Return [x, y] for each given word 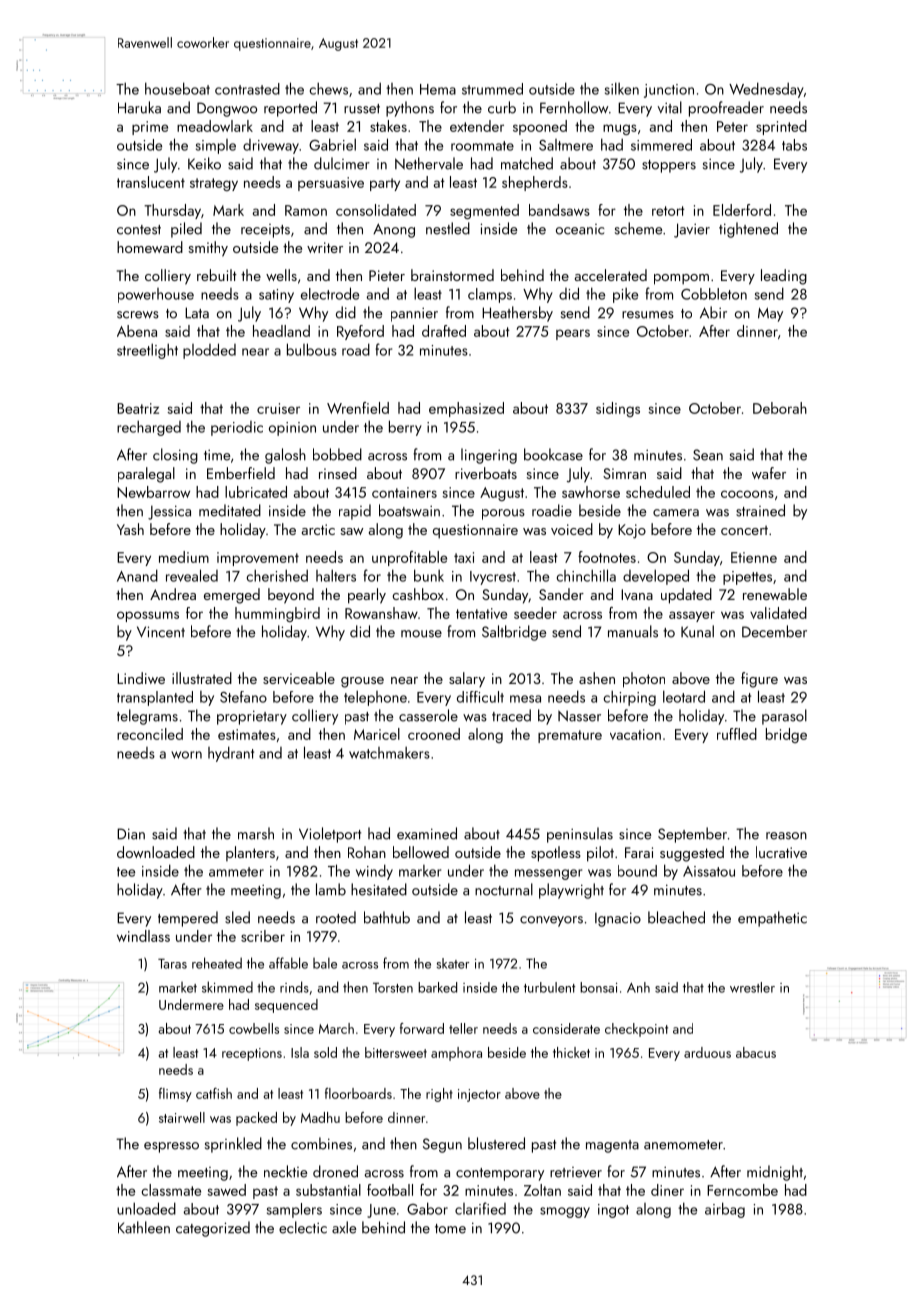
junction [669, 91]
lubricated [256, 492]
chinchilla [586, 575]
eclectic [303, 1227]
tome [450, 1229]
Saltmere [566, 145]
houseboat [177, 88]
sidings [618, 409]
